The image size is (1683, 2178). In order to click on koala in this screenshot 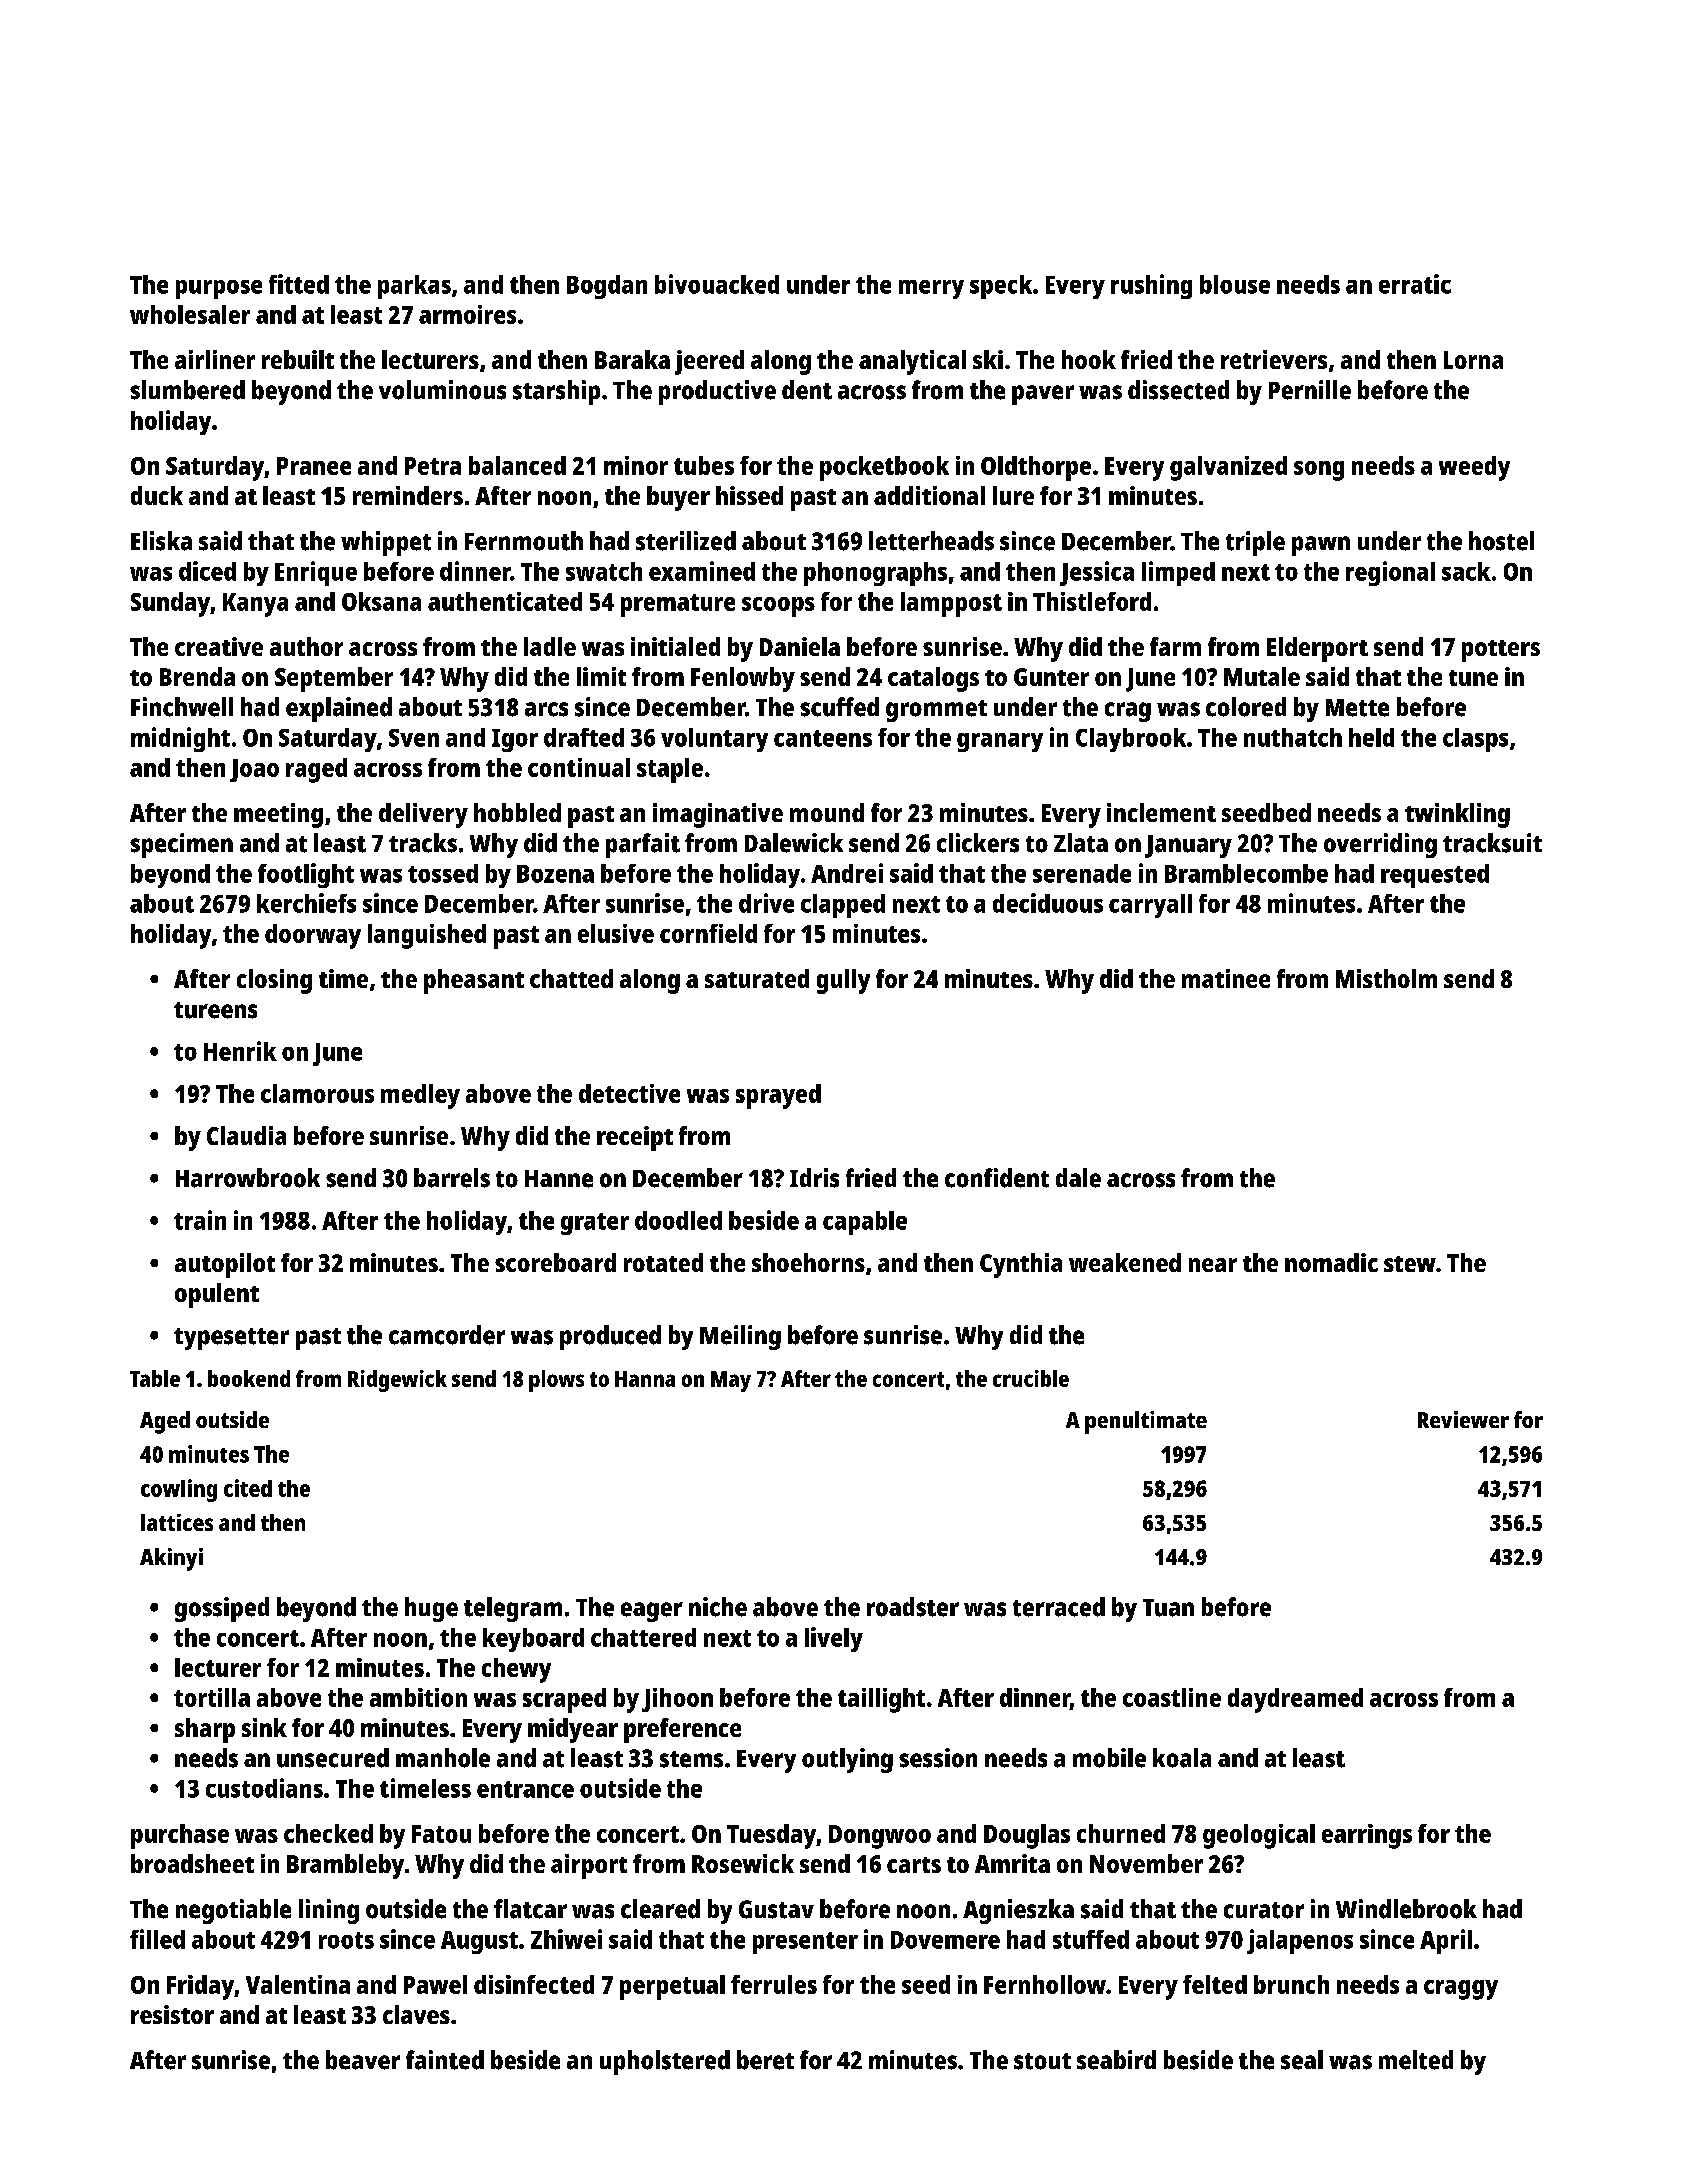, I will do `click(1182, 1758)`.
